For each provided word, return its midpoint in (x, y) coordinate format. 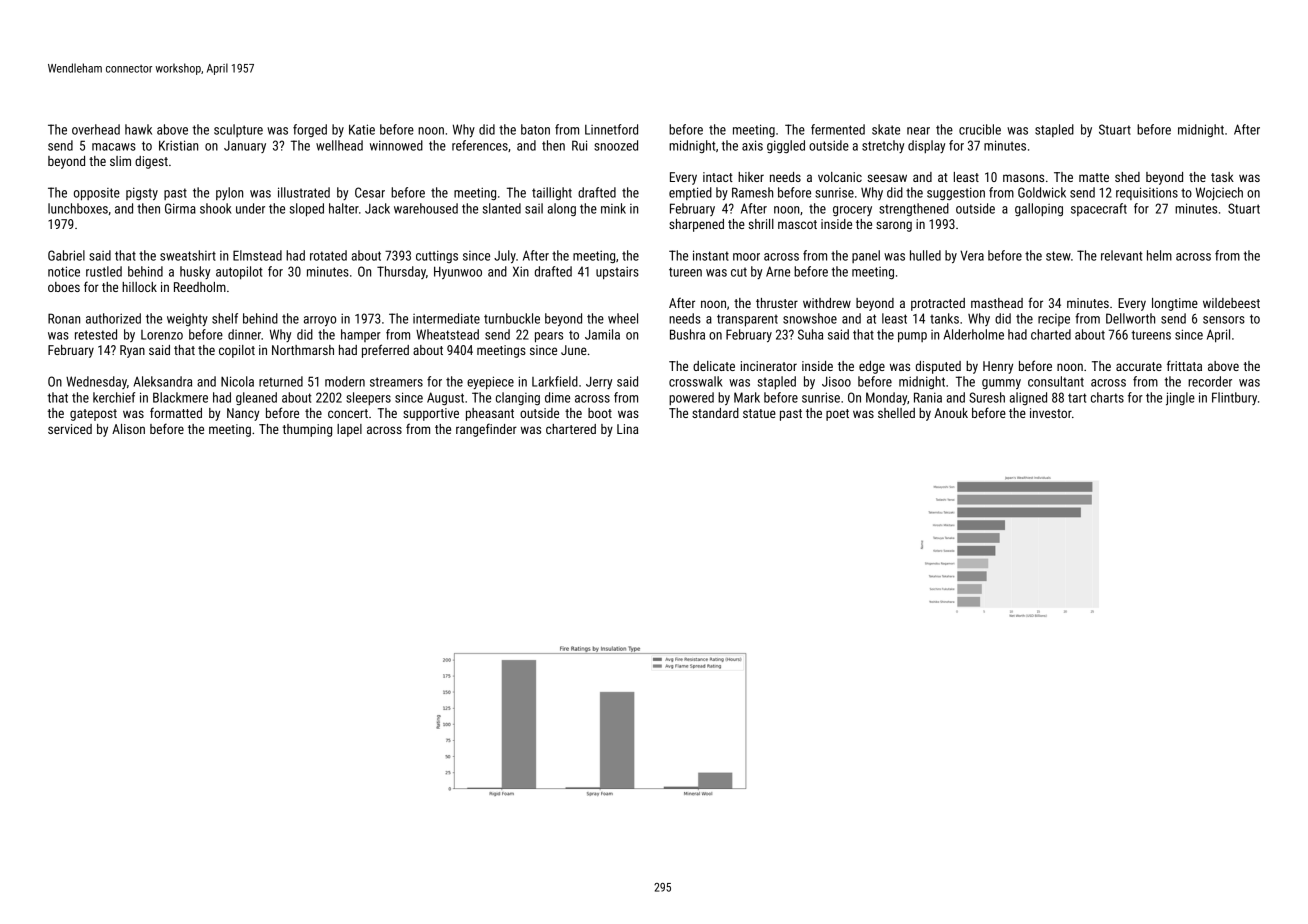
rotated (328, 255)
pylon (229, 193)
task (1222, 177)
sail (534, 208)
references (480, 145)
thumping (307, 430)
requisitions (1147, 193)
